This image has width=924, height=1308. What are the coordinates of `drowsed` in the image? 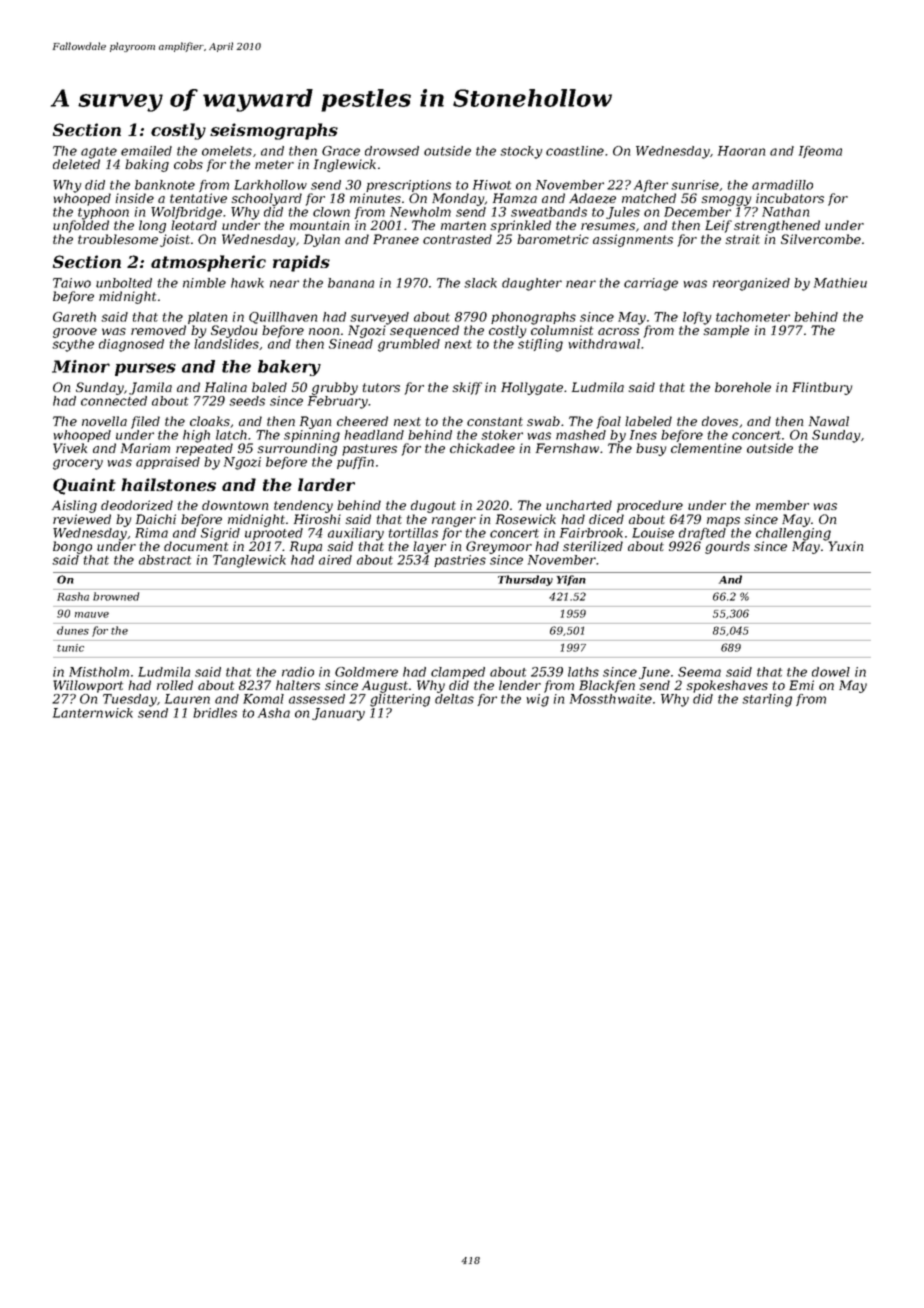 It's located at (392, 151).
